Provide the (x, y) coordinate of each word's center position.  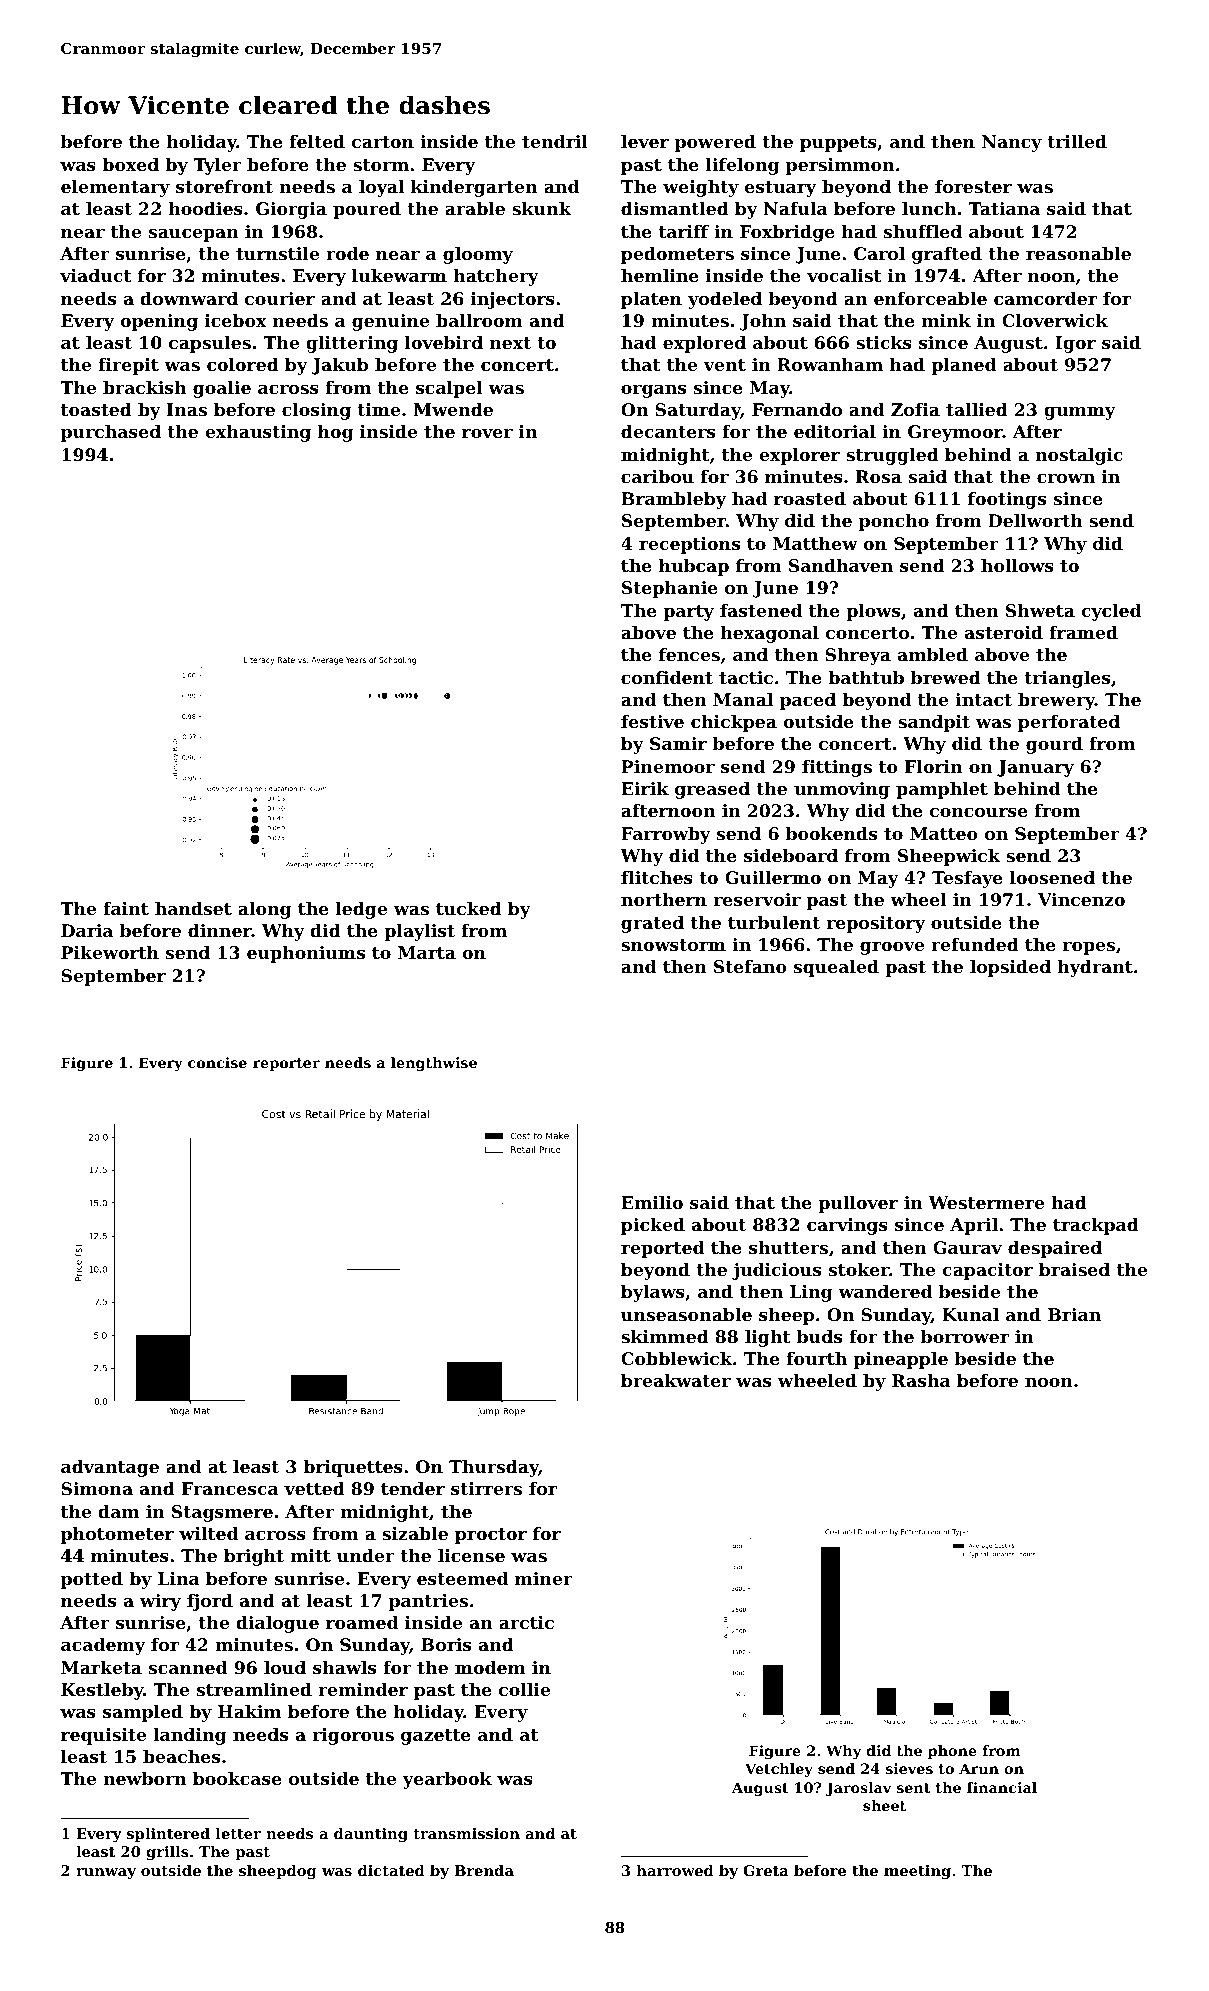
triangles (1067, 679)
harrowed (675, 1870)
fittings (837, 768)
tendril (555, 141)
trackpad (1096, 1226)
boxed (130, 164)
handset (193, 908)
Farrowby (666, 835)
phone (952, 1752)
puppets (838, 144)
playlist (419, 932)
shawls (344, 1667)
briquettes (353, 1468)
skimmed (665, 1336)
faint (126, 908)
